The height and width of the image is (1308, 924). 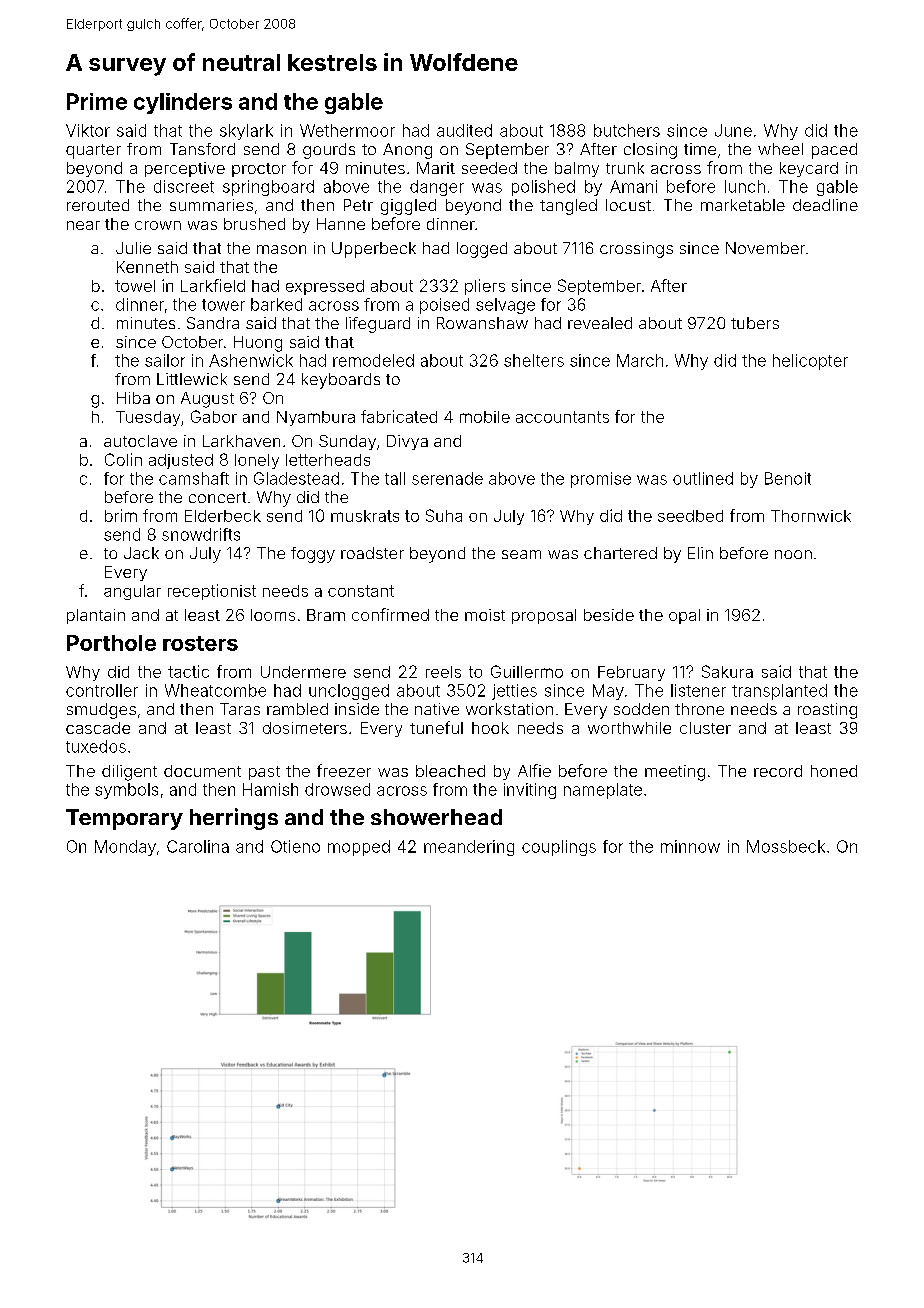 I want to click on audited, so click(x=464, y=130).
